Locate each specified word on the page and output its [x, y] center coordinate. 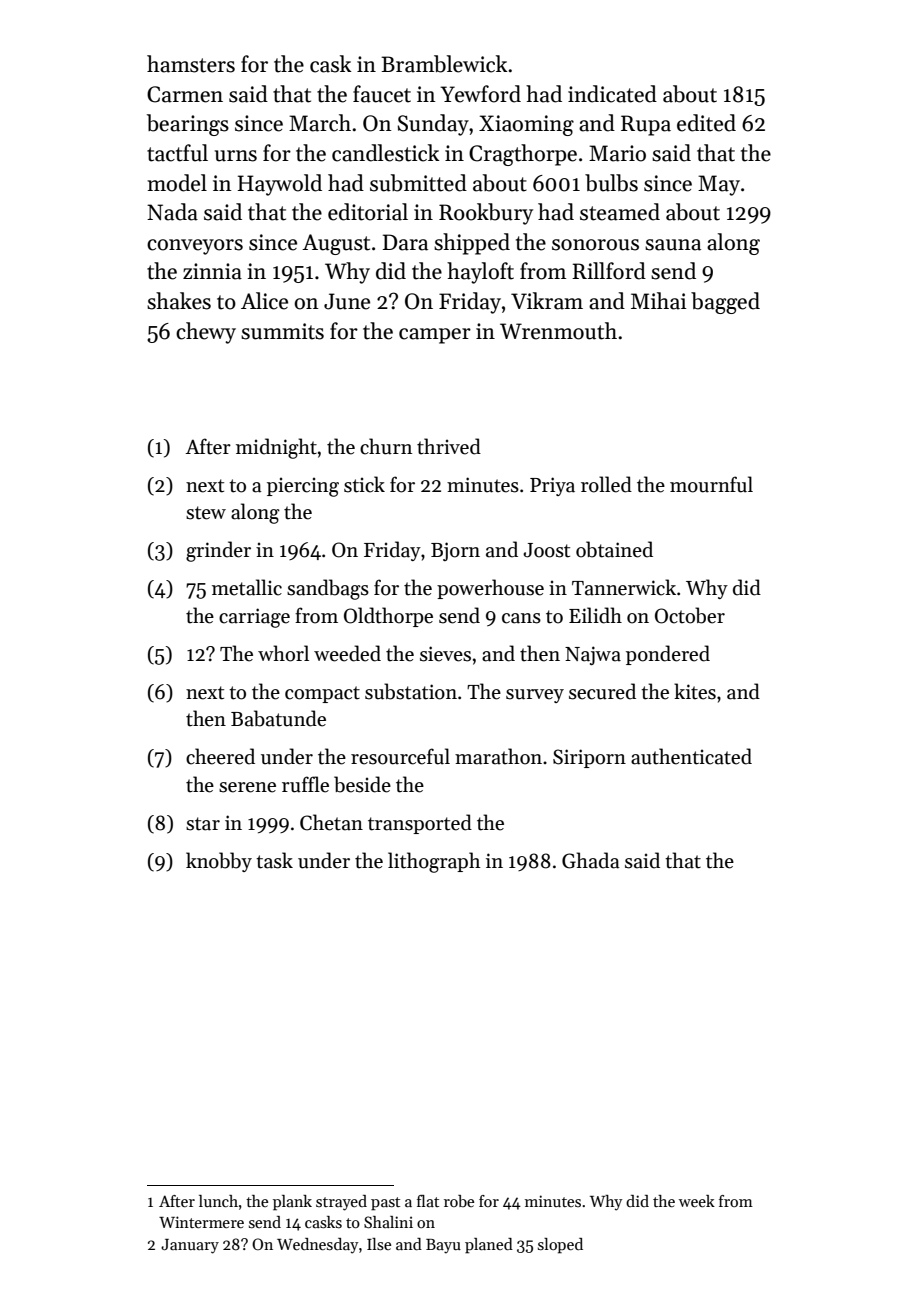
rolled [606, 484]
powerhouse [490, 589]
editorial [368, 212]
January [190, 1246]
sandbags [328, 589]
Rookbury [486, 214]
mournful [711, 484]
